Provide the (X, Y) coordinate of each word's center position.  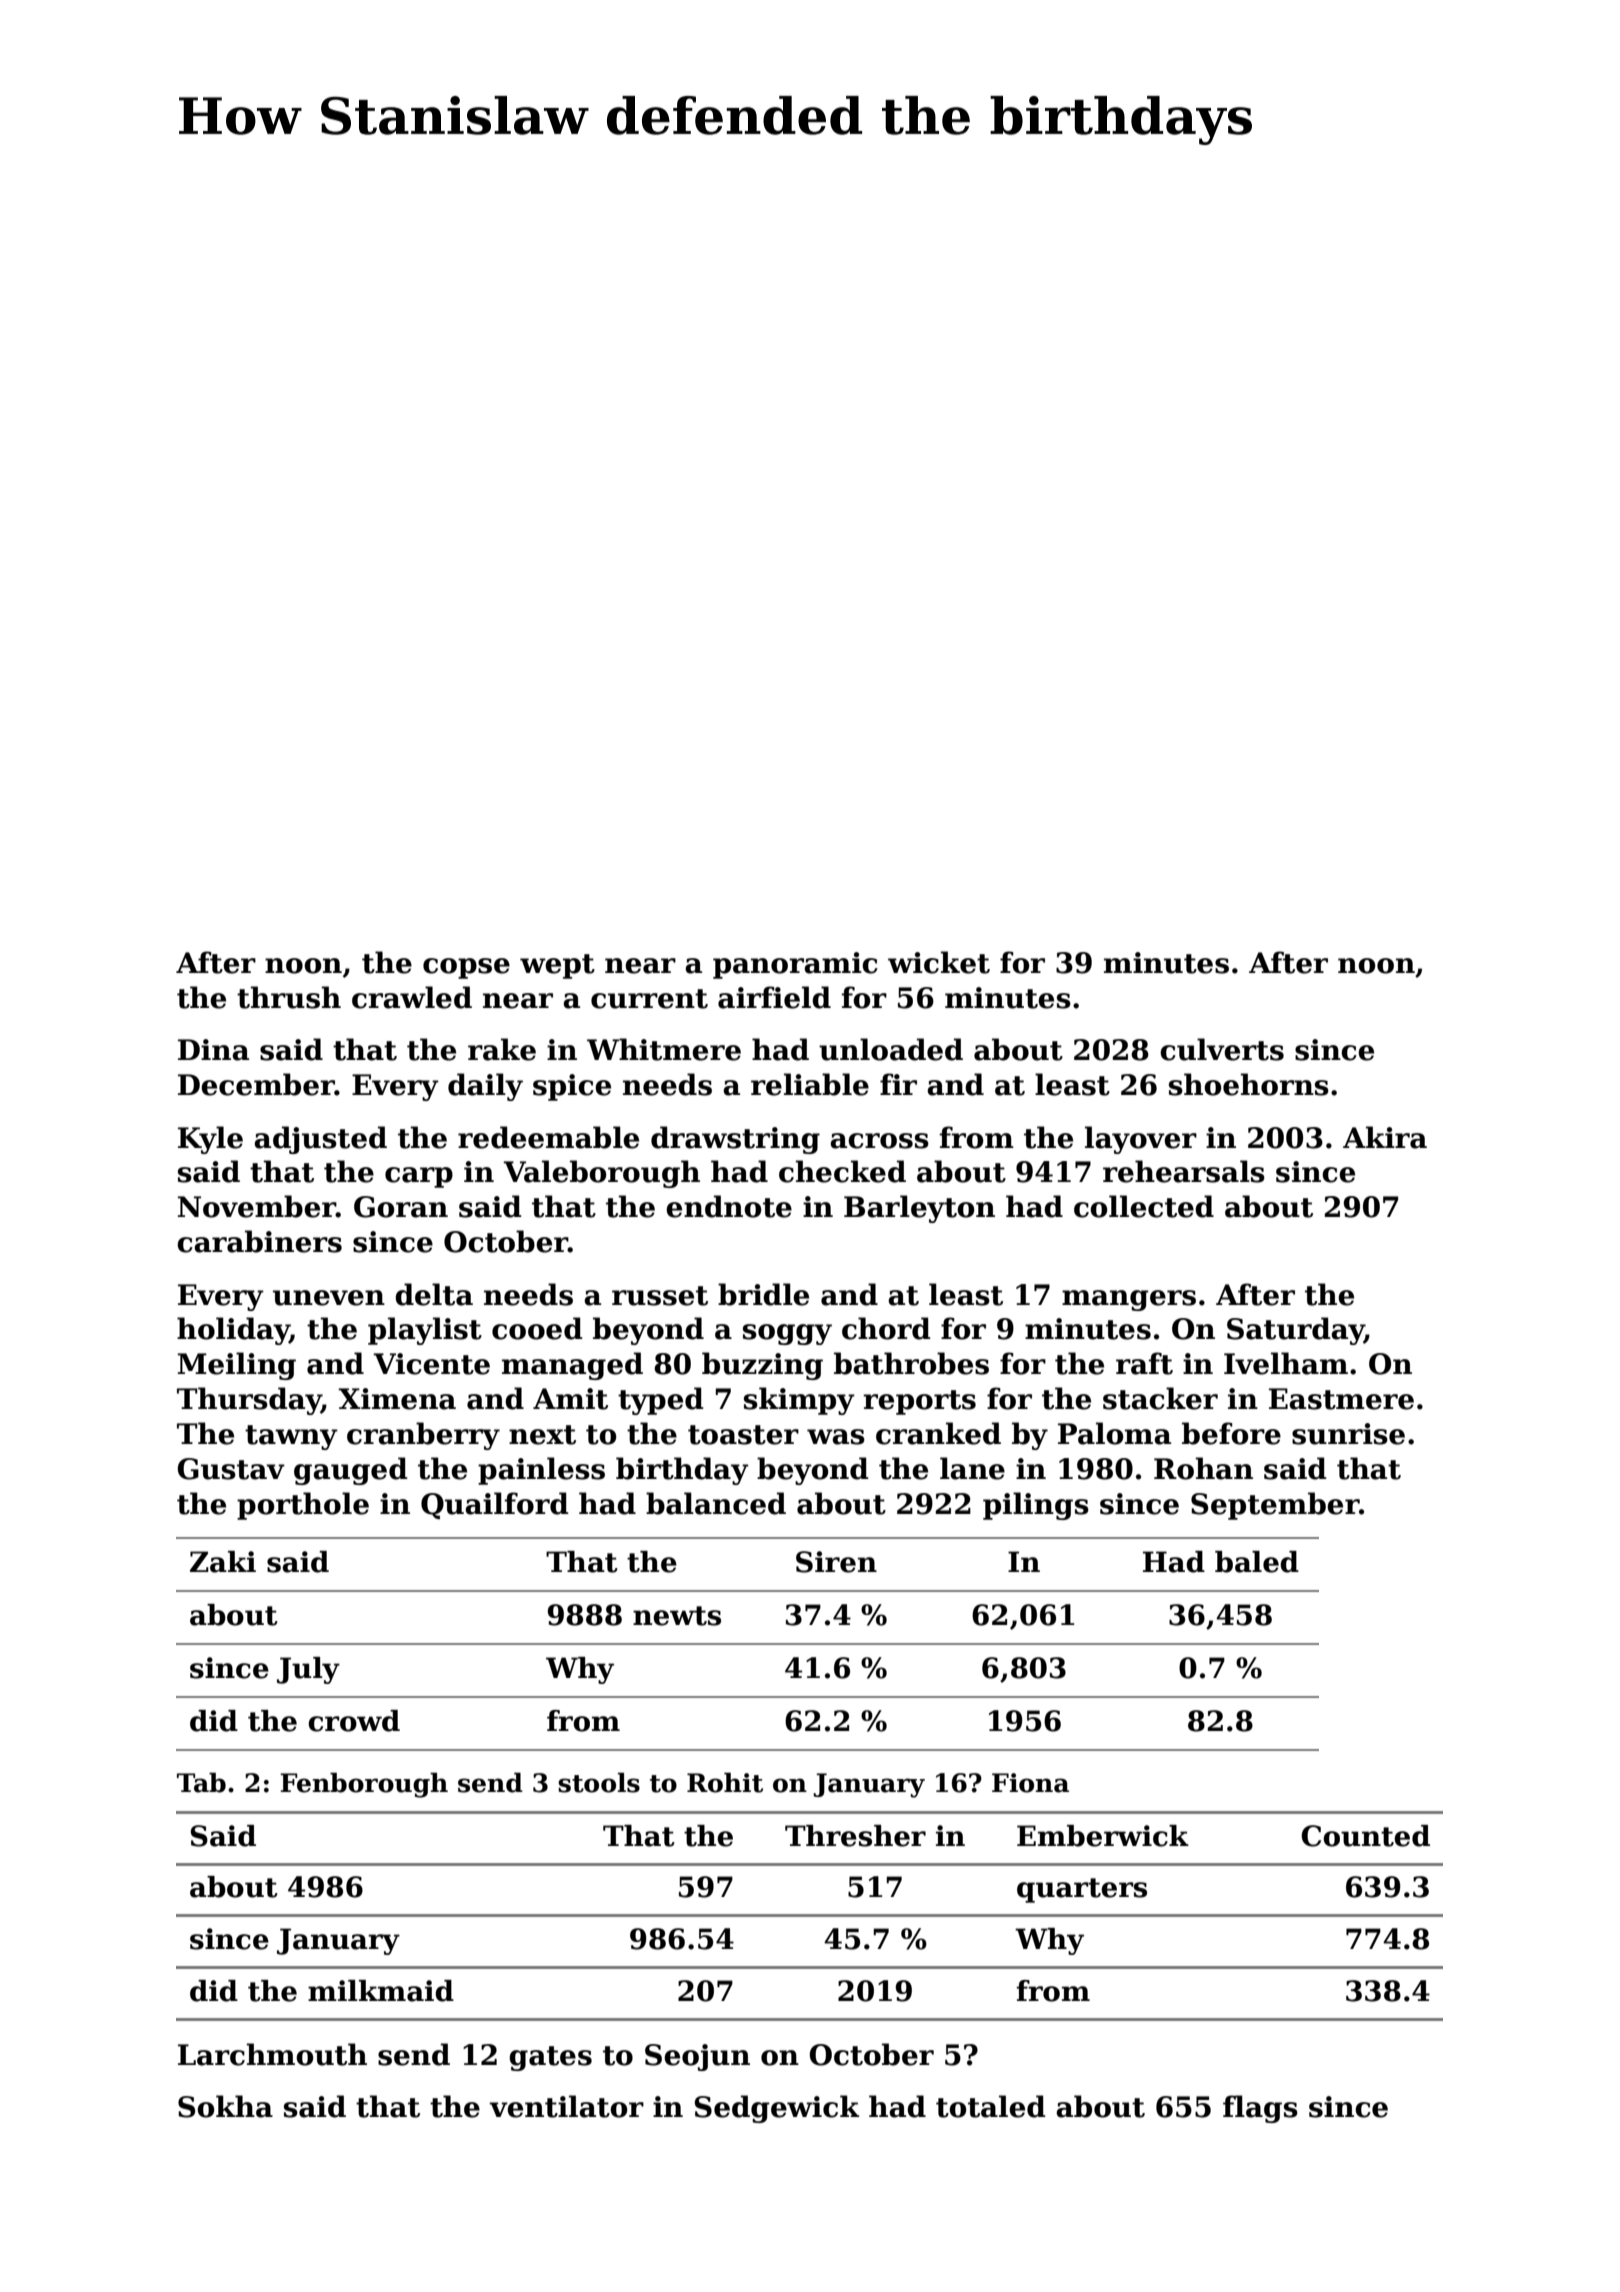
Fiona (1030, 1783)
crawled (412, 997)
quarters (1082, 1890)
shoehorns (1249, 1084)
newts (677, 1616)
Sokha (225, 2106)
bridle (763, 1294)
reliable (810, 1084)
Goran (401, 1207)
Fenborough (364, 1785)
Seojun (697, 2057)
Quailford (495, 1505)
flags (1260, 2109)
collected (1144, 1206)
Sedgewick (777, 2109)
